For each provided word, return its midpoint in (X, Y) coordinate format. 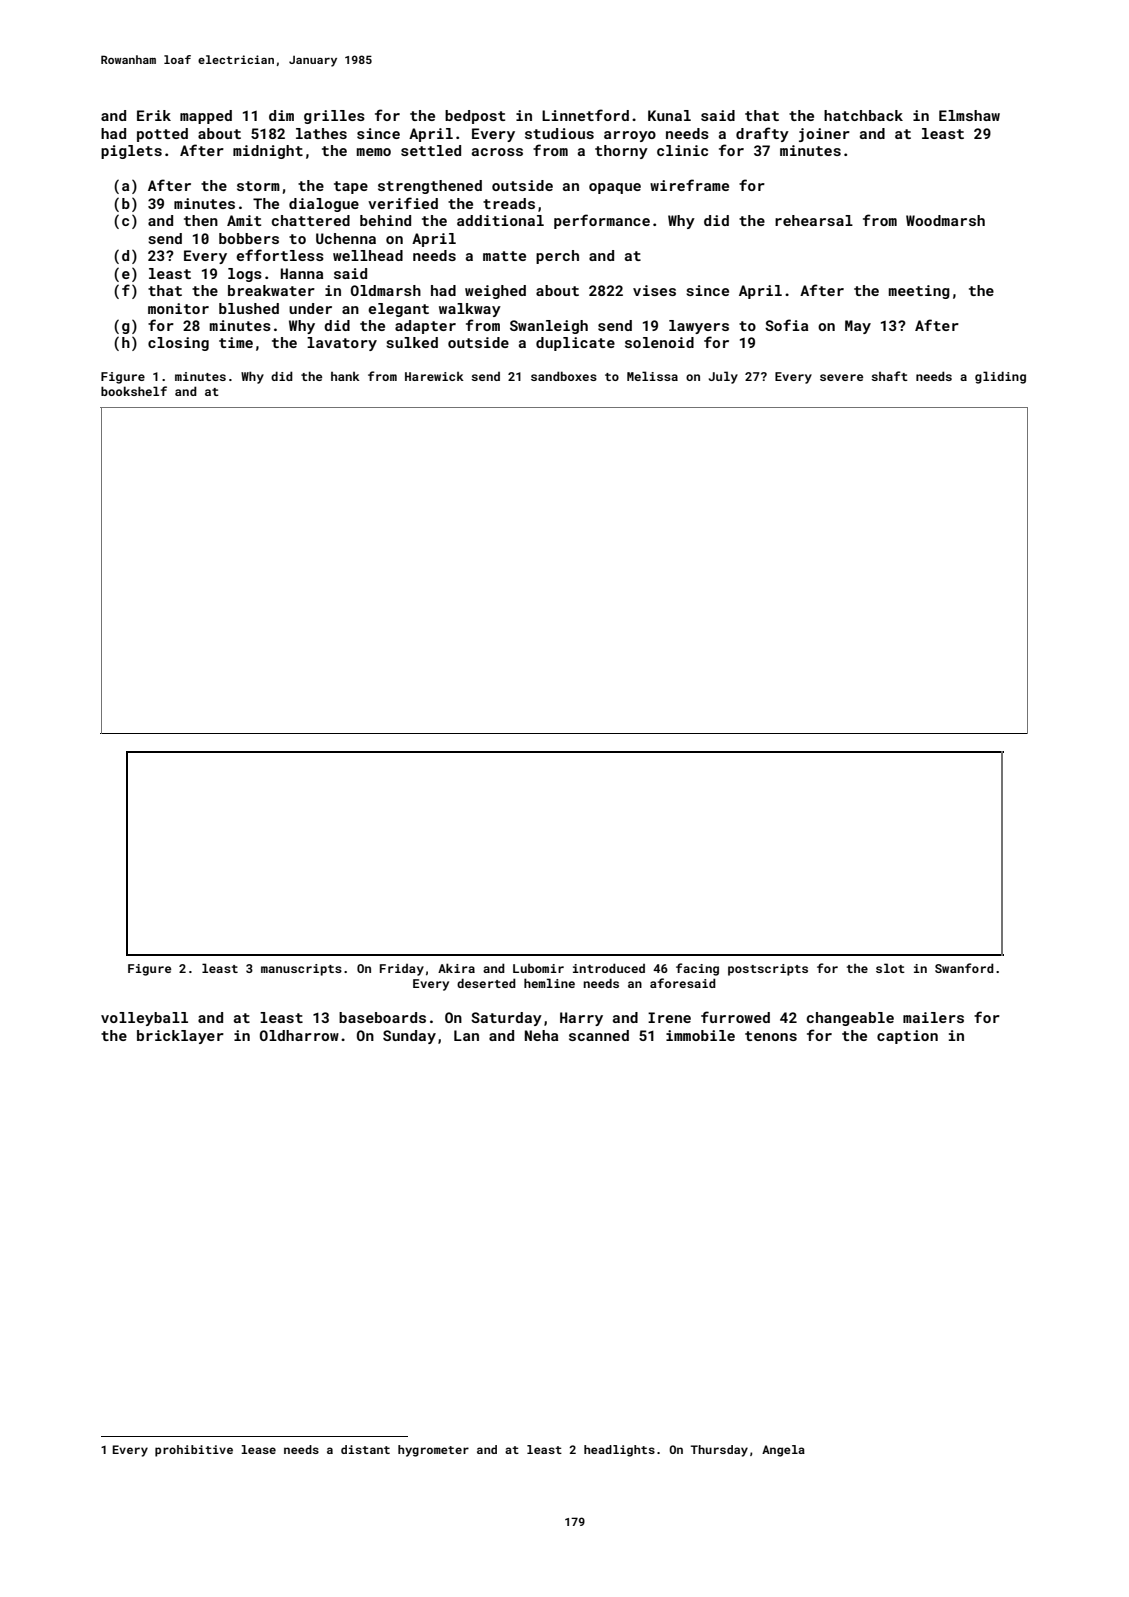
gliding (1000, 377)
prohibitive (194, 1451)
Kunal (669, 115)
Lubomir (538, 968)
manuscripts (301, 970)
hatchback (863, 115)
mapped (206, 117)
